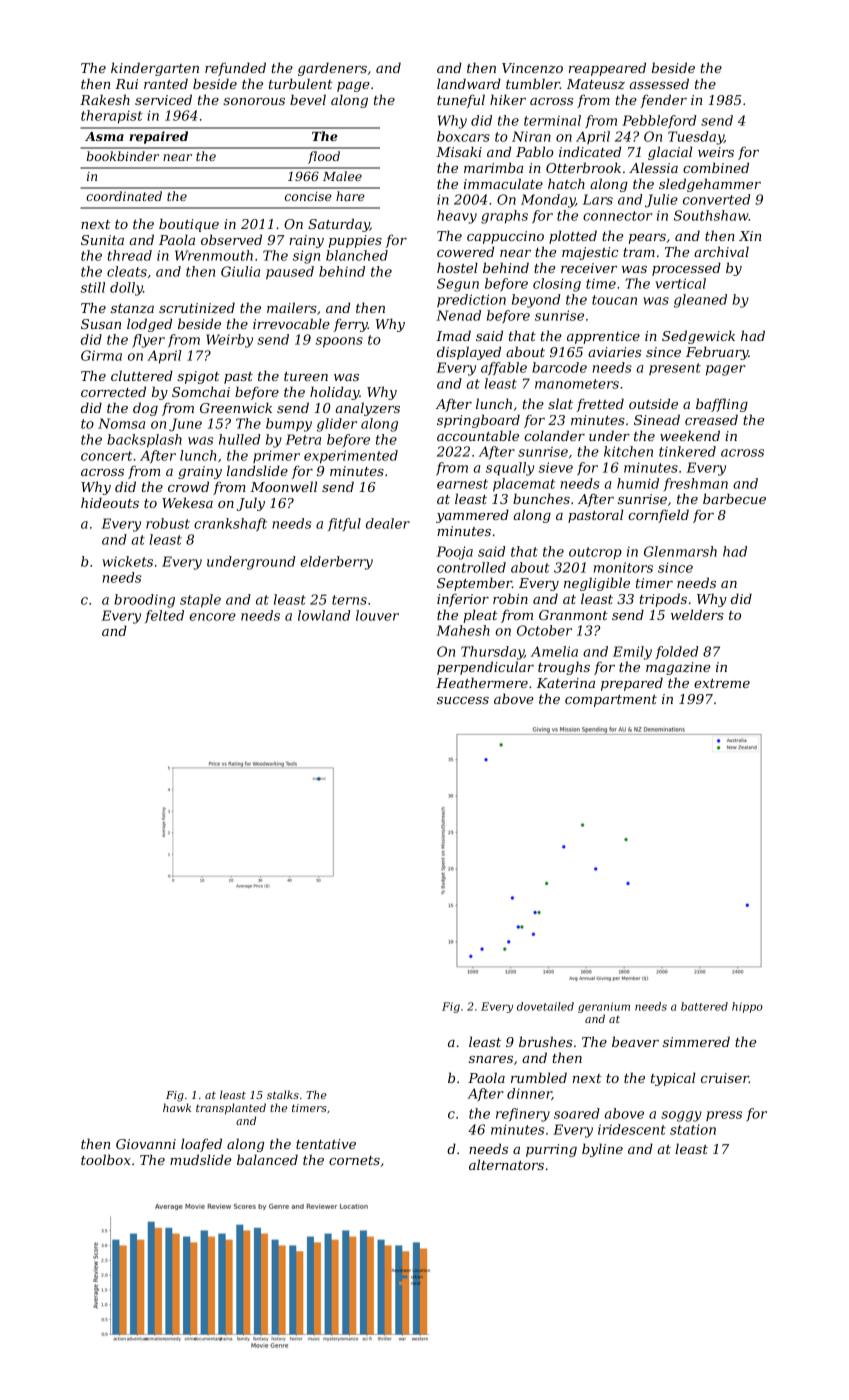 This screenshot has height=1400, width=849. What do you see at coordinates (459, 151) in the screenshot?
I see `Misaki` at bounding box center [459, 151].
